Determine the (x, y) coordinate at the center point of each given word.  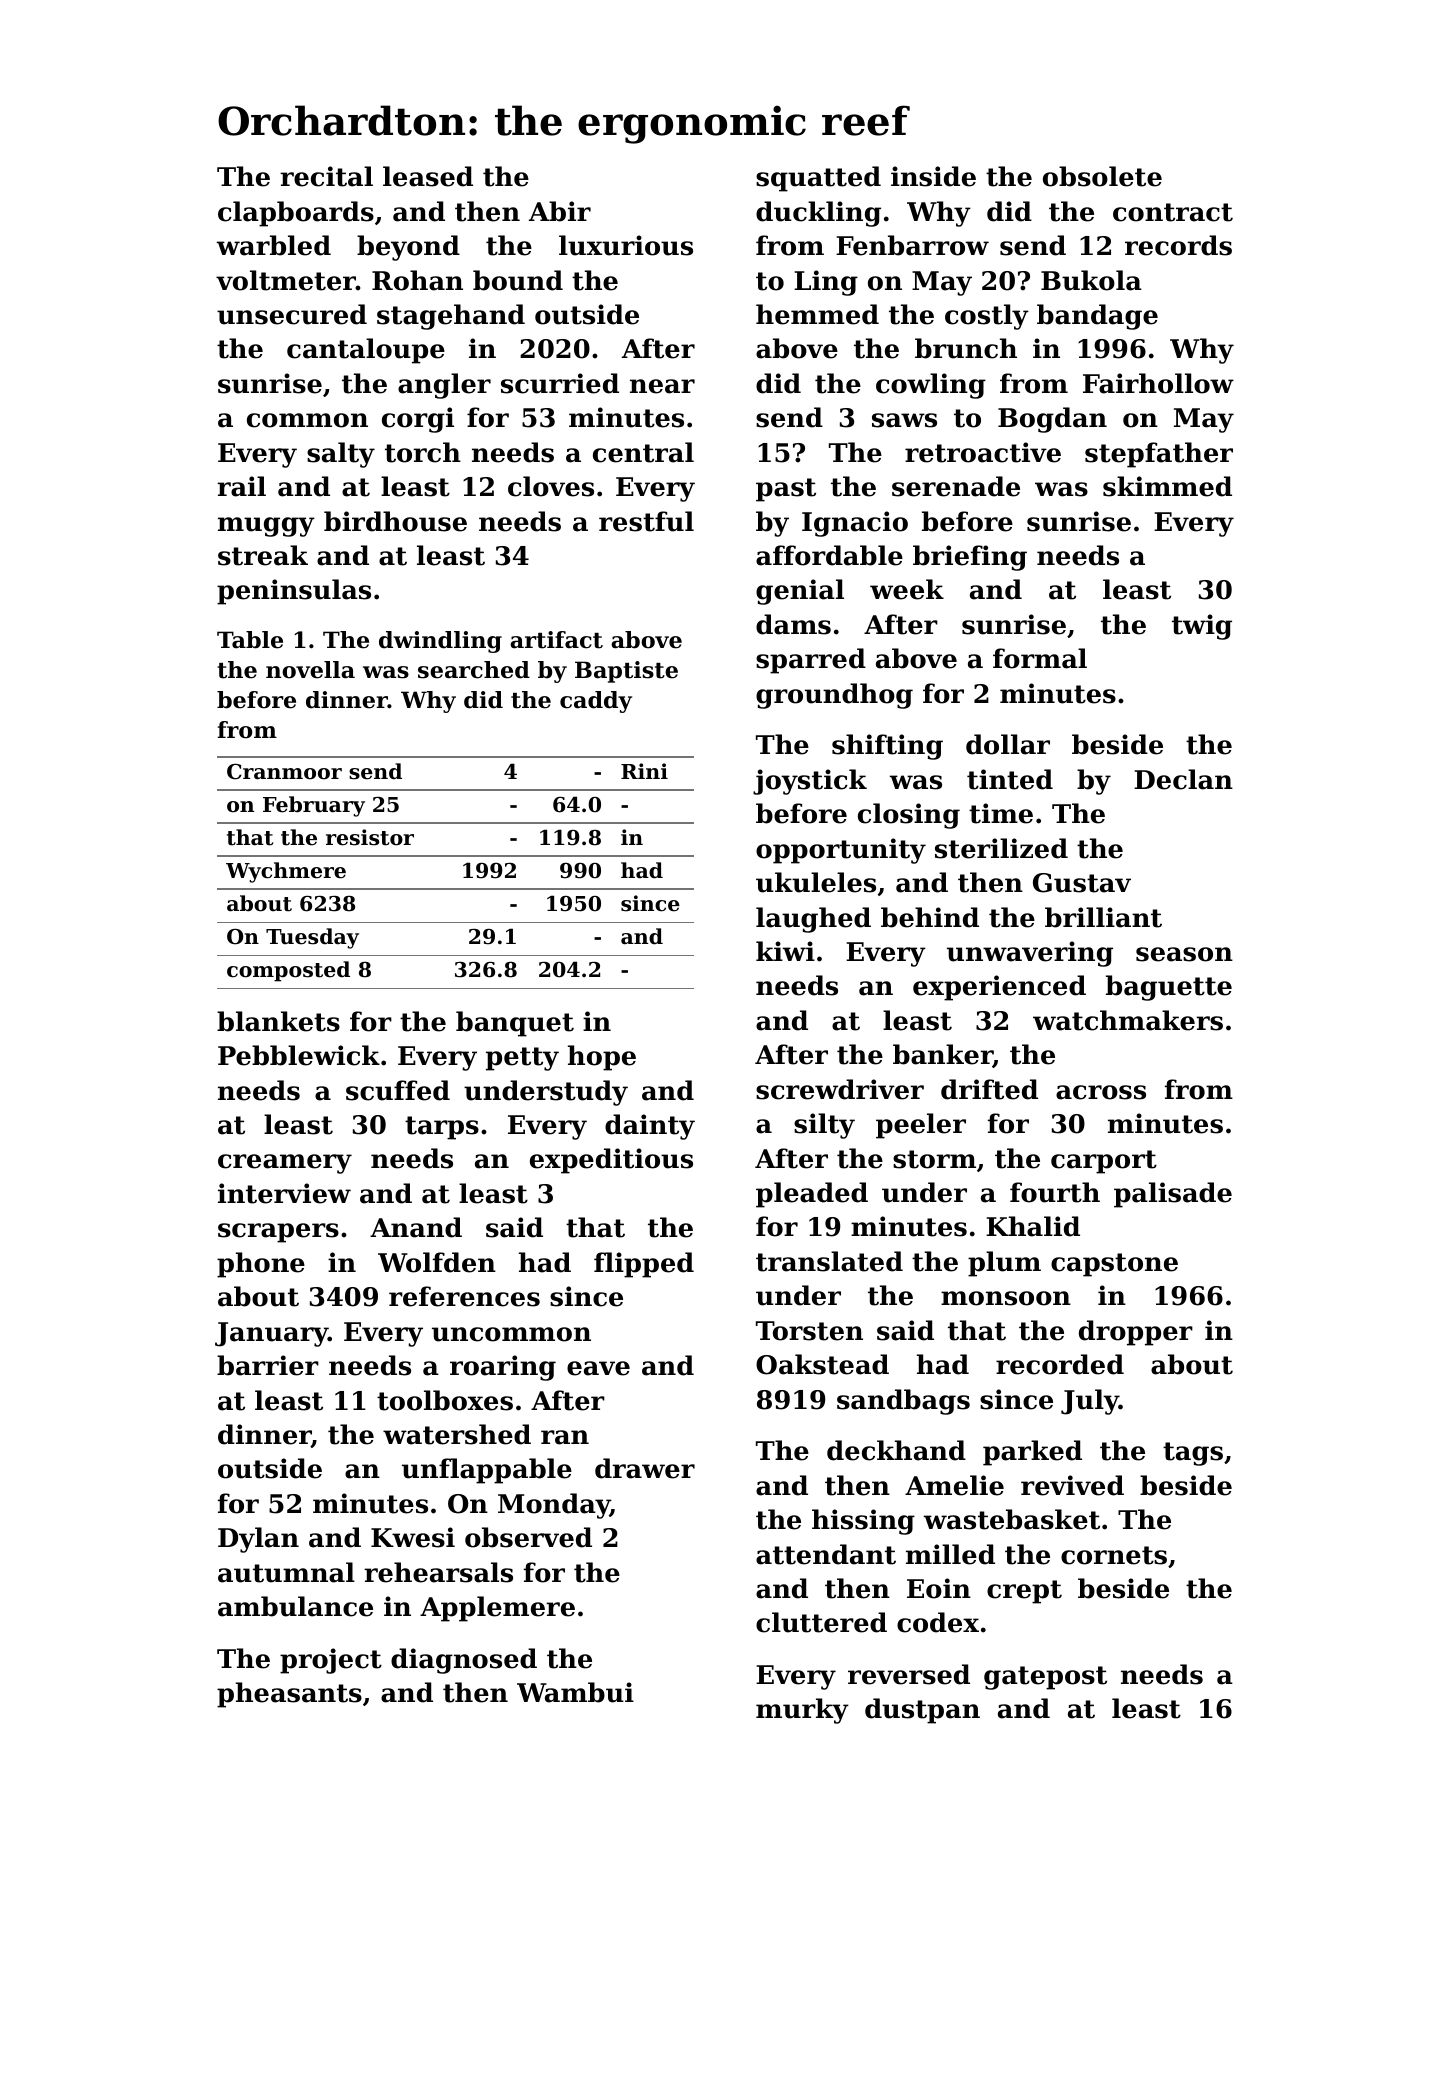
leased (428, 176)
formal (1040, 658)
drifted (989, 1089)
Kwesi (413, 1537)
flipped (644, 1265)
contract (1173, 212)
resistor (370, 837)
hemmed (817, 314)
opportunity (841, 851)
